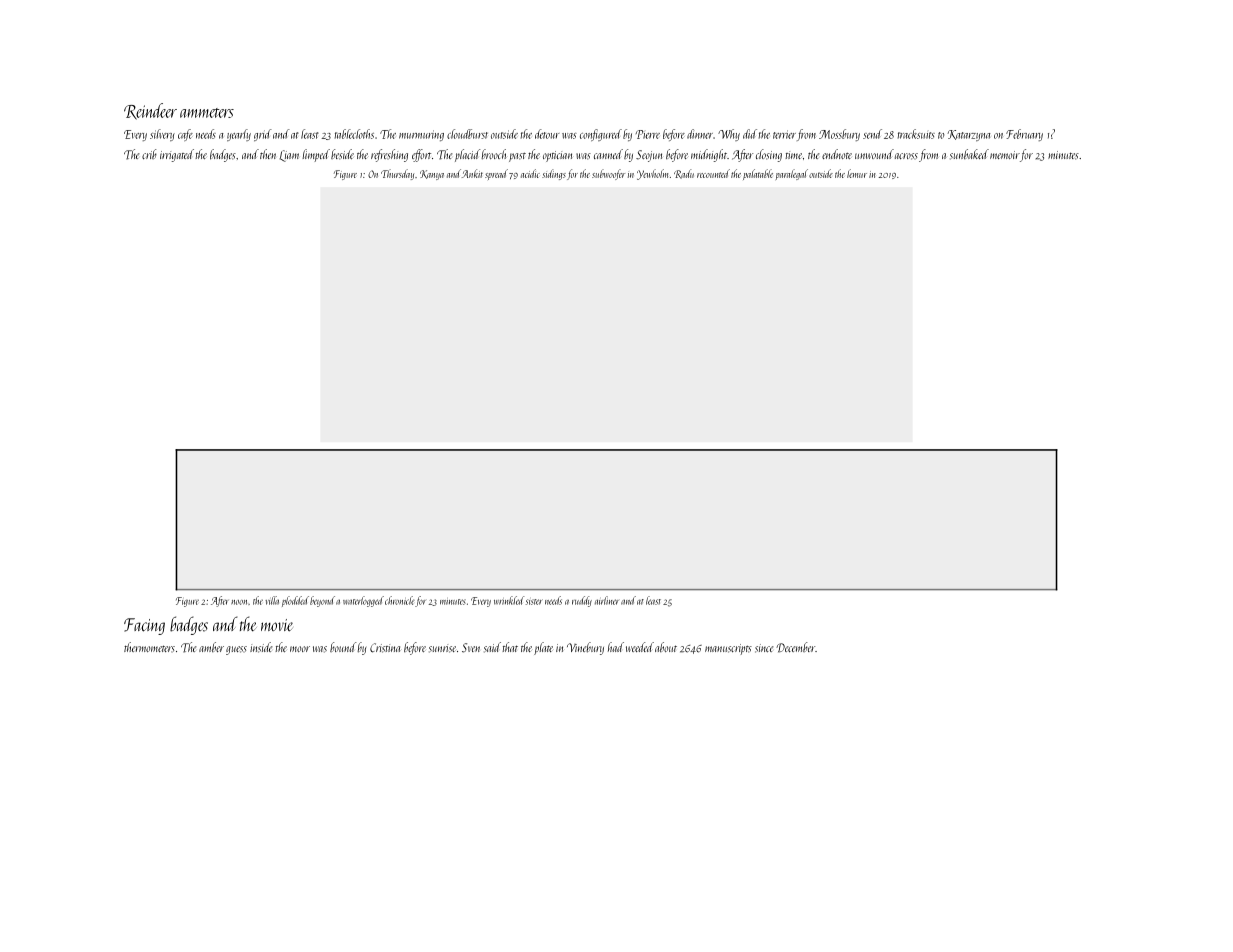 The height and width of the screenshot is (952, 1233). I want to click on Radu, so click(684, 174).
